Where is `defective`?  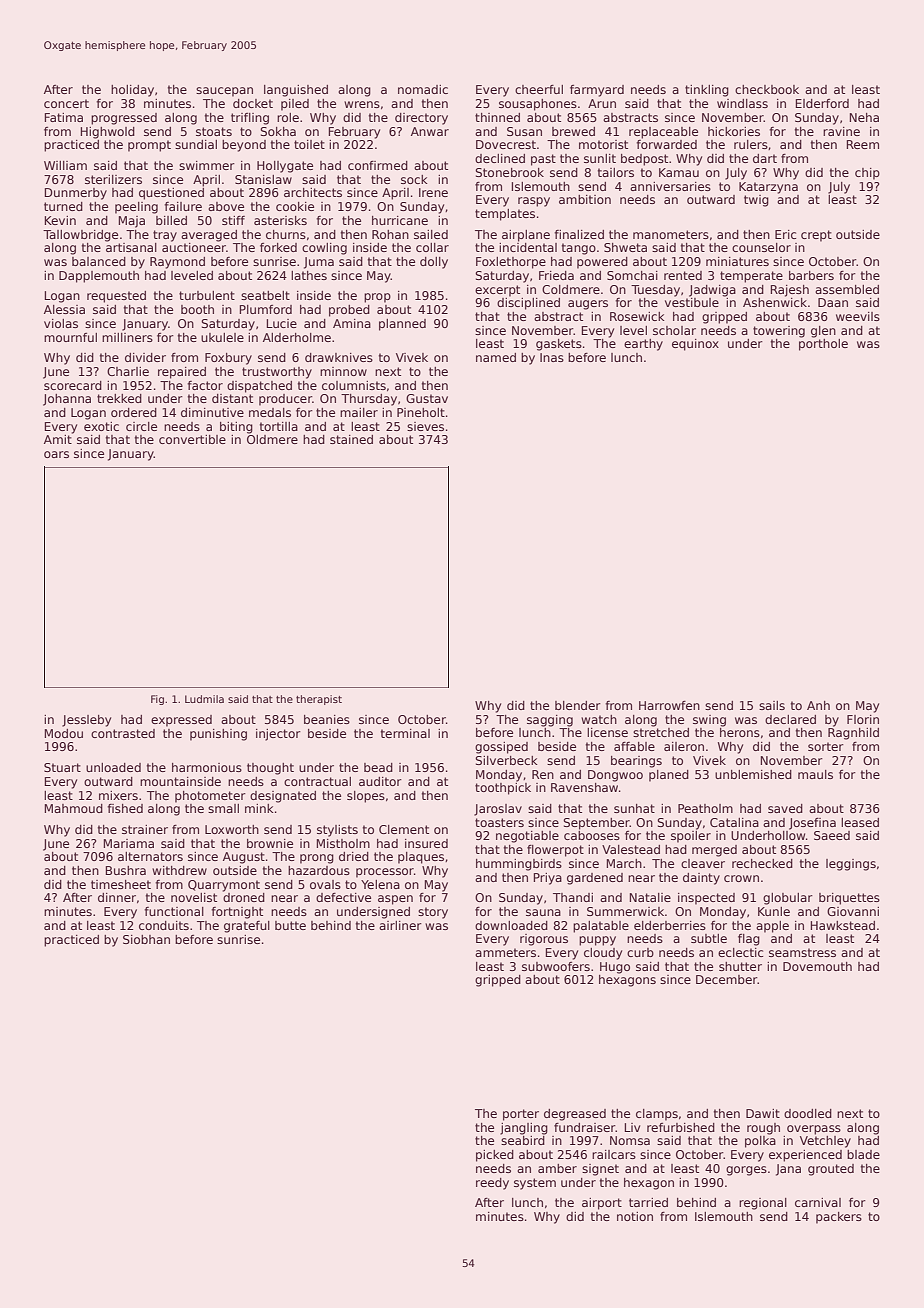 defective is located at coordinates (343, 897).
